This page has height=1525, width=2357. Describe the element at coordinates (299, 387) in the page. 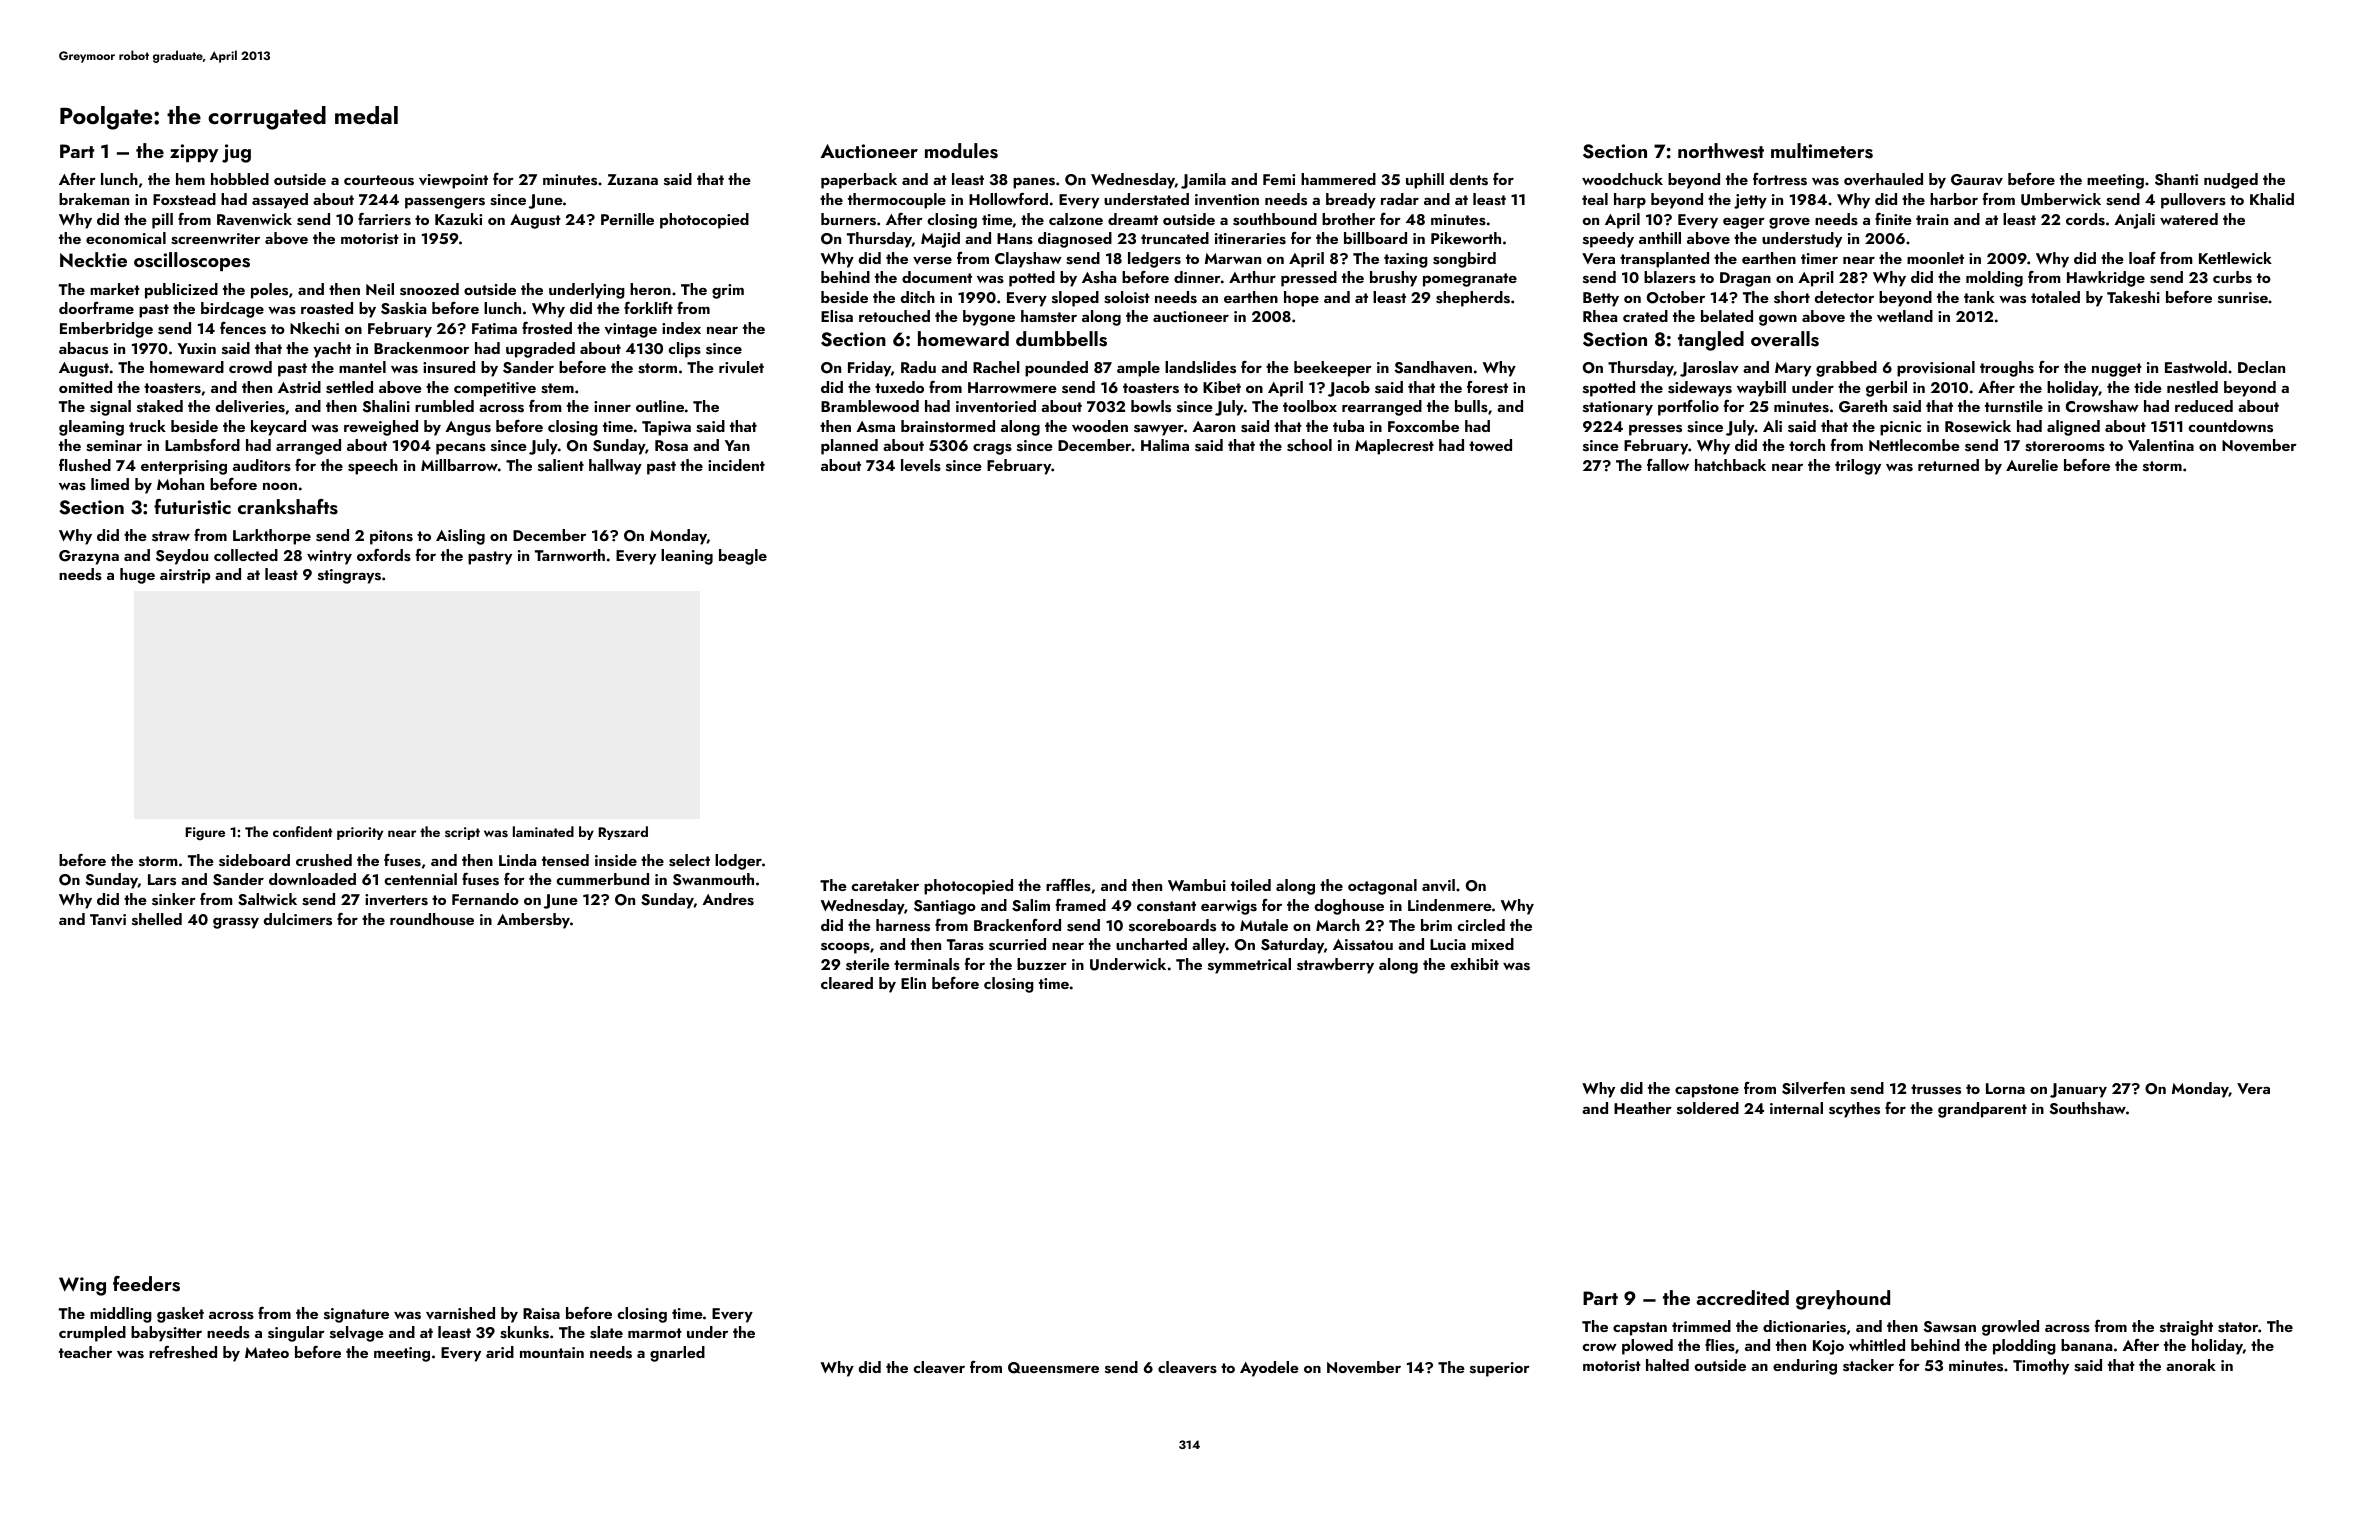

I see `Astrid` at that location.
